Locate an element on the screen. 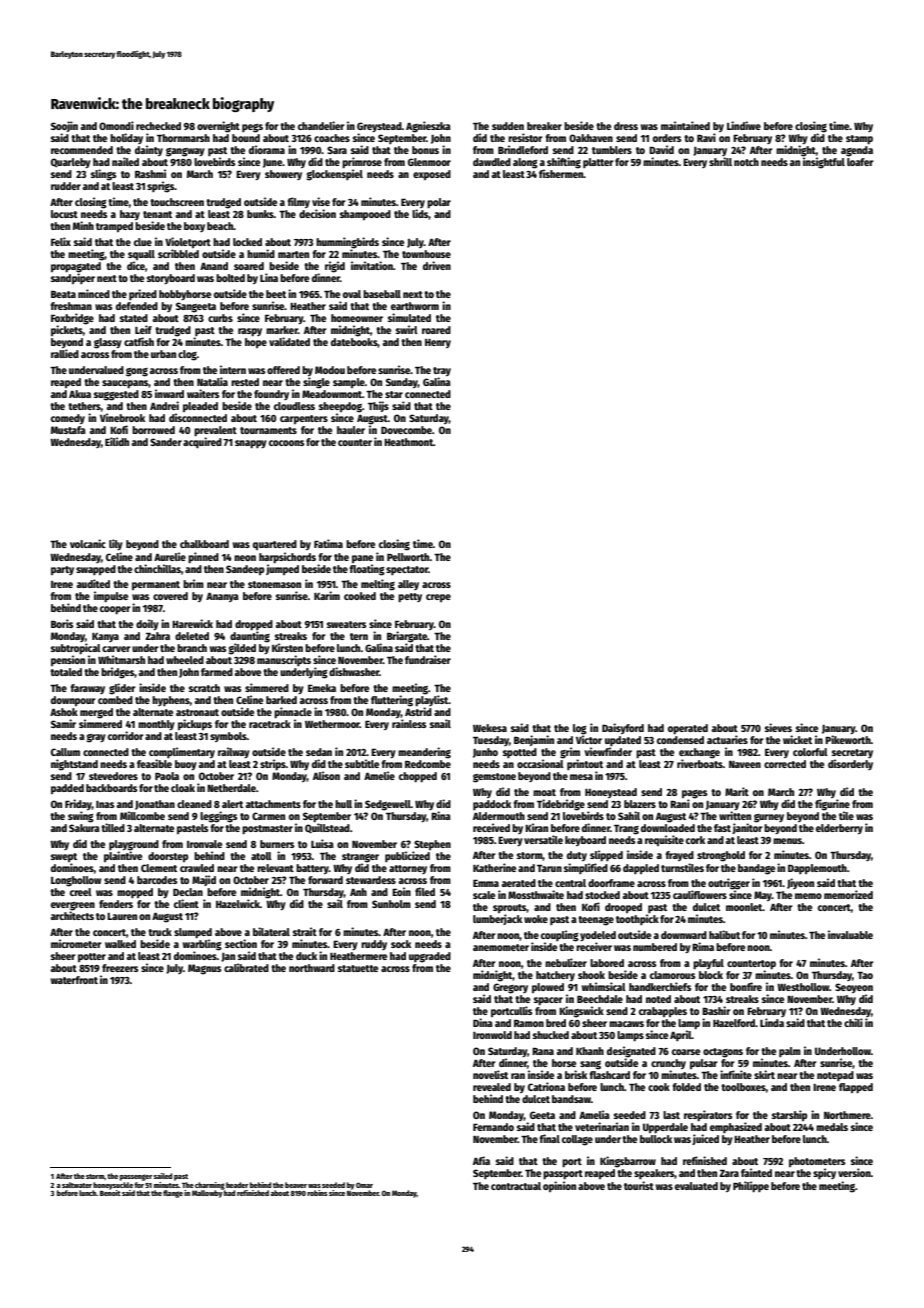 The width and height of the screenshot is (924, 1308). Eilidh is located at coordinates (117, 441).
